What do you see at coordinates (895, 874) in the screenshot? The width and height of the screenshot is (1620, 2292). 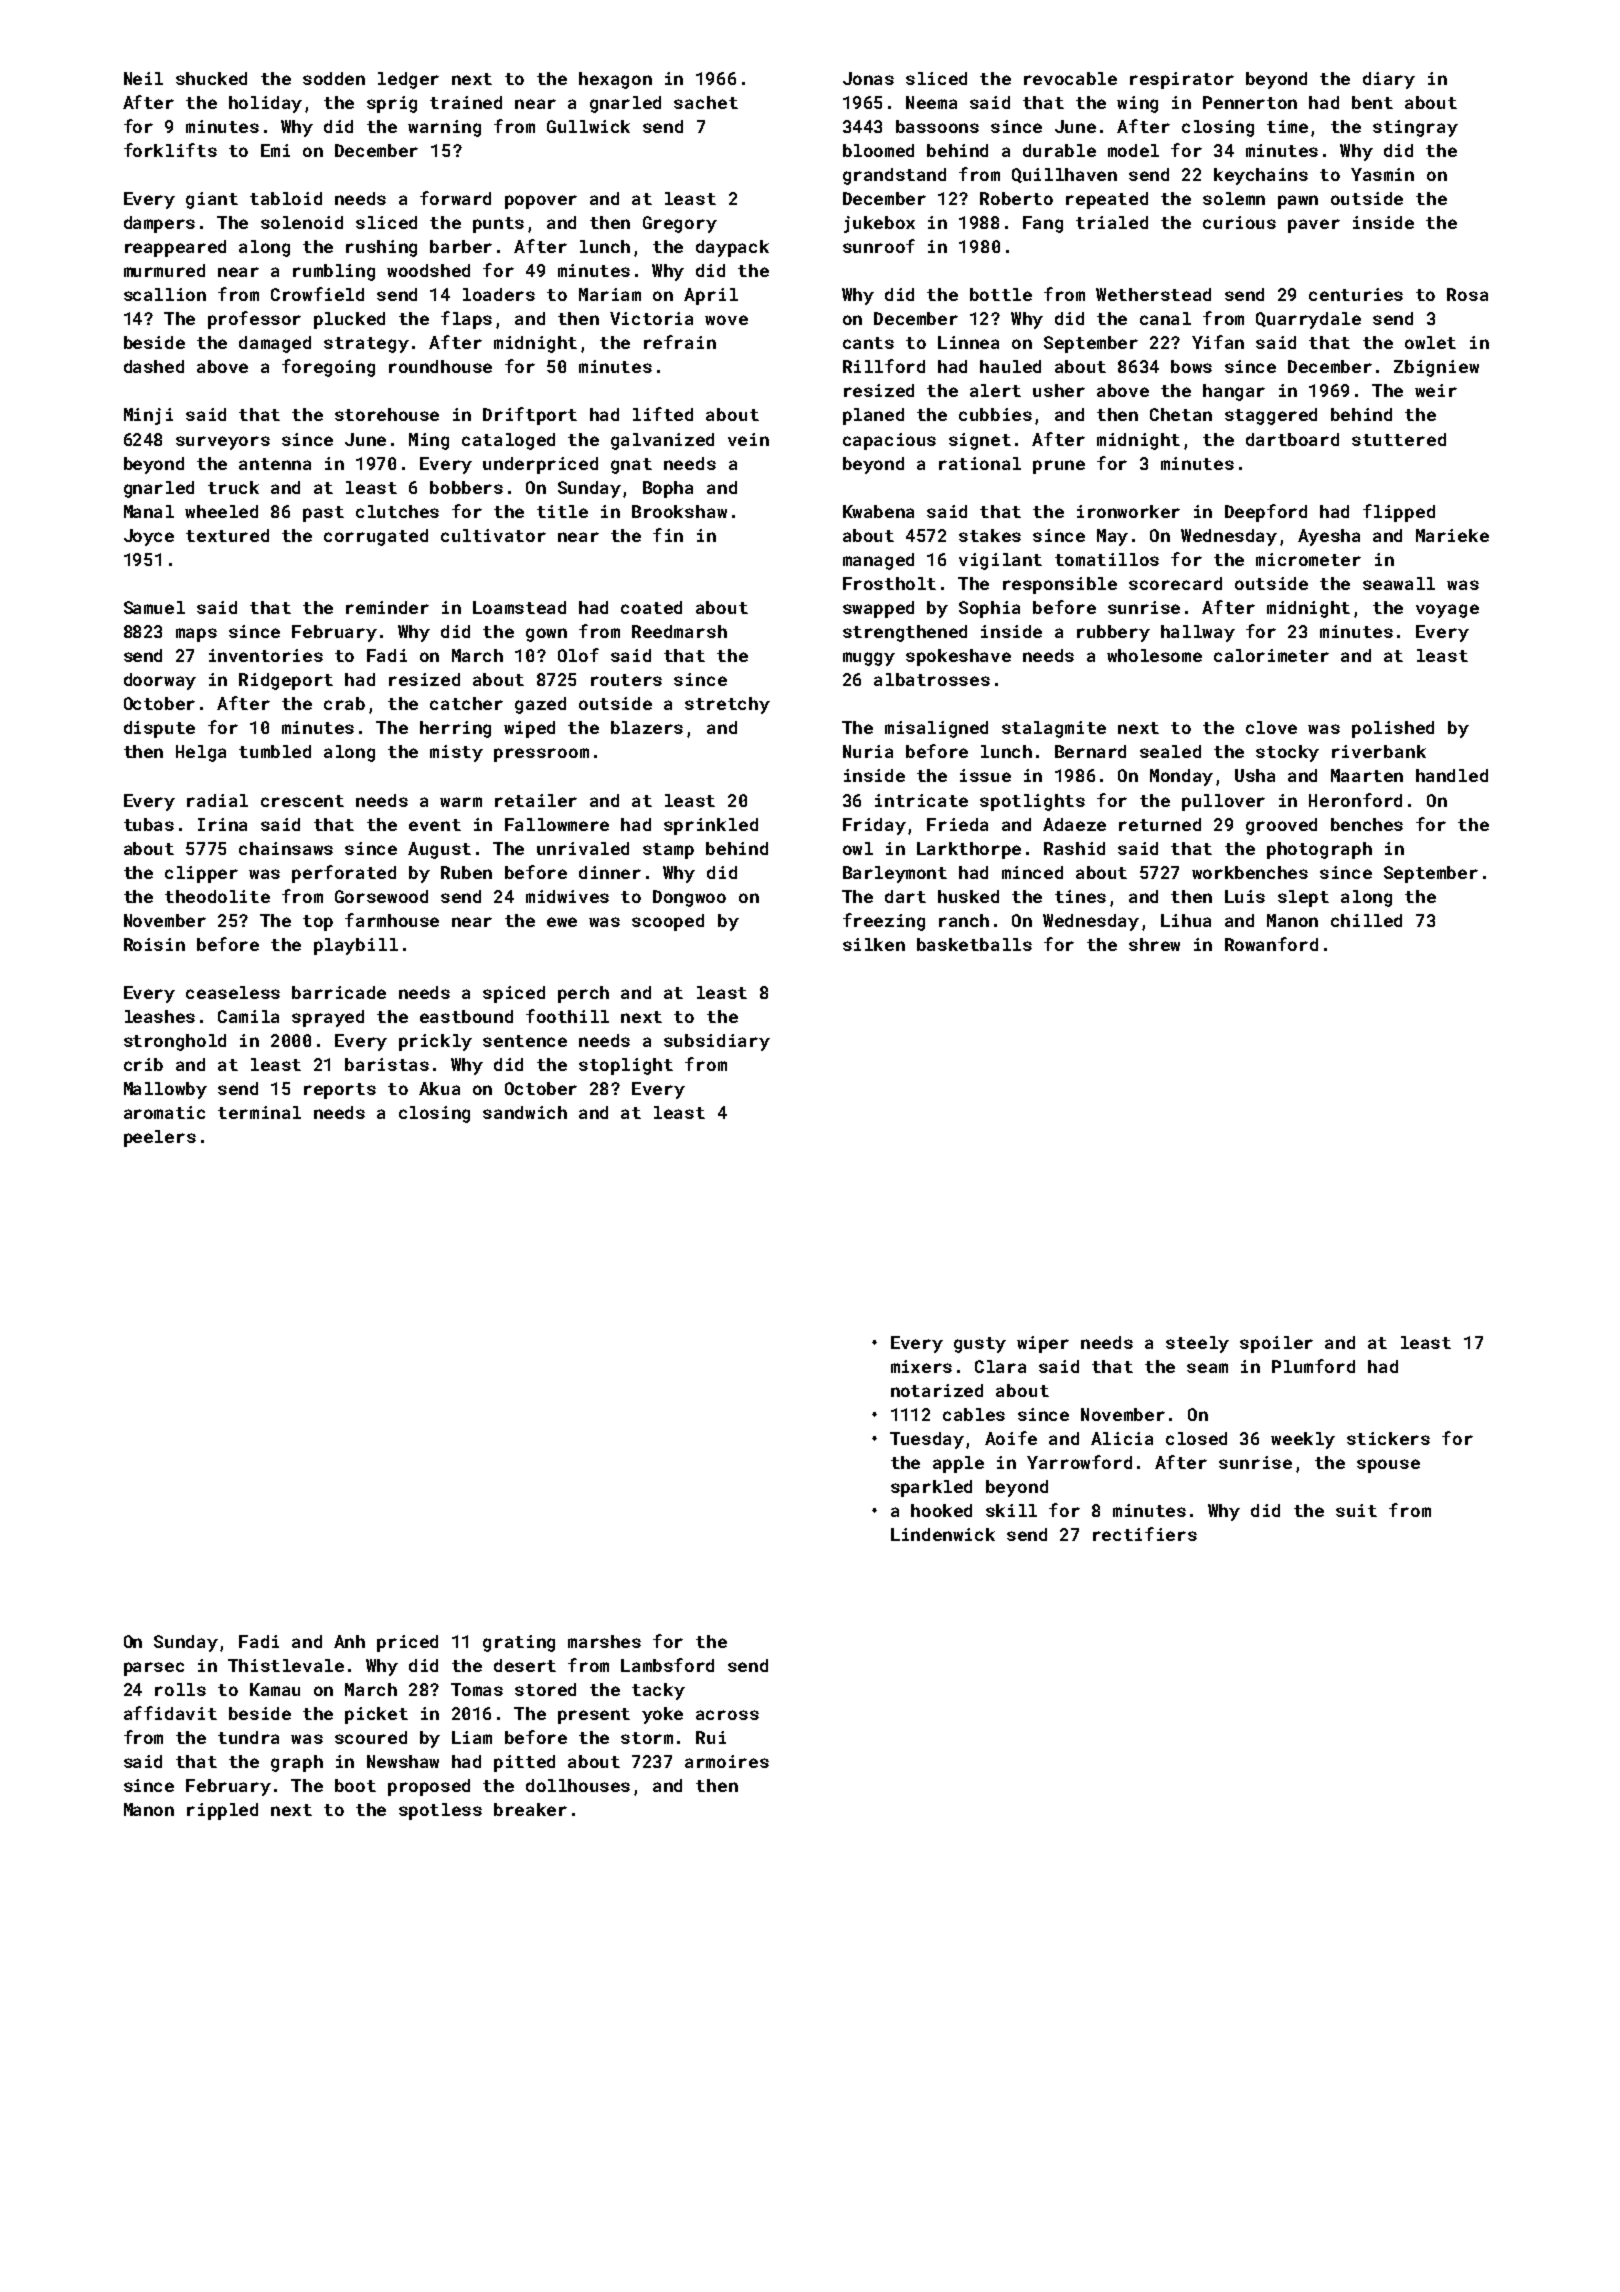 I see `Barleymont` at bounding box center [895, 874].
